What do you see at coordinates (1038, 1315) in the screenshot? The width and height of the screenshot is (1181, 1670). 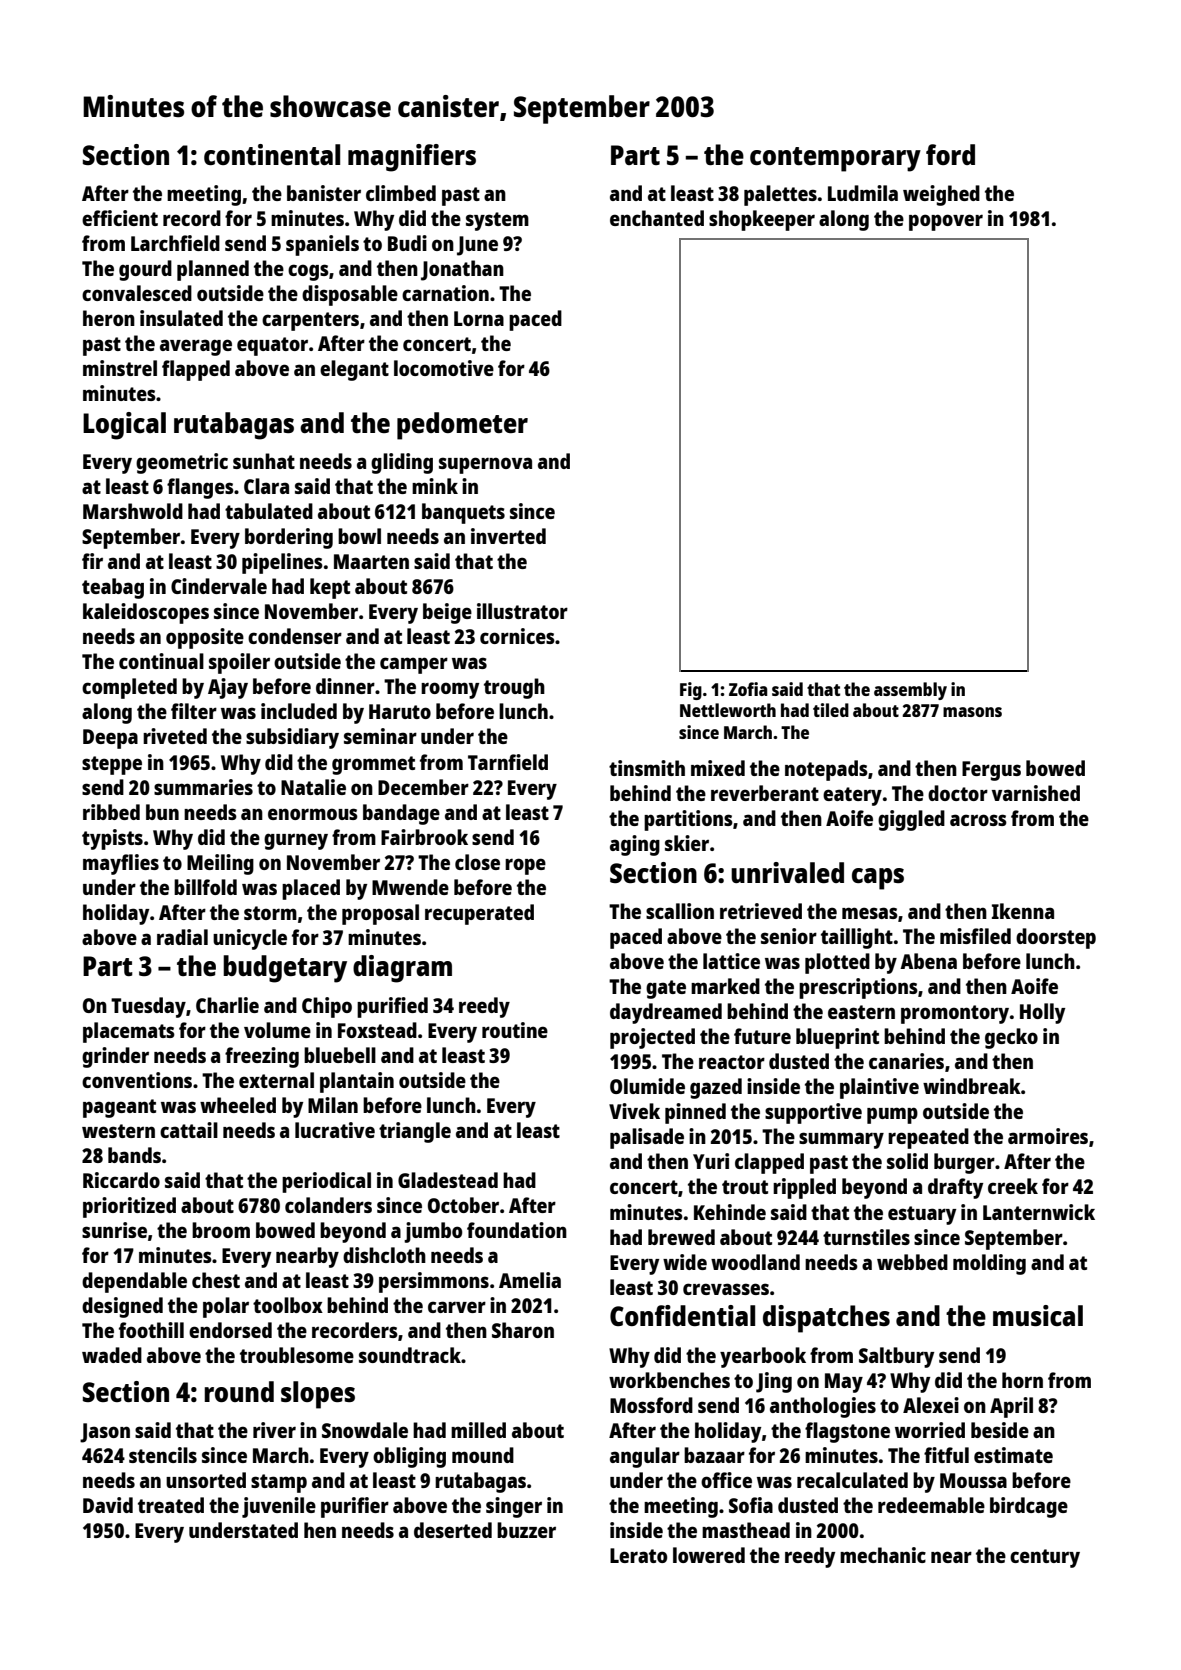 I see `musical` at bounding box center [1038, 1315].
